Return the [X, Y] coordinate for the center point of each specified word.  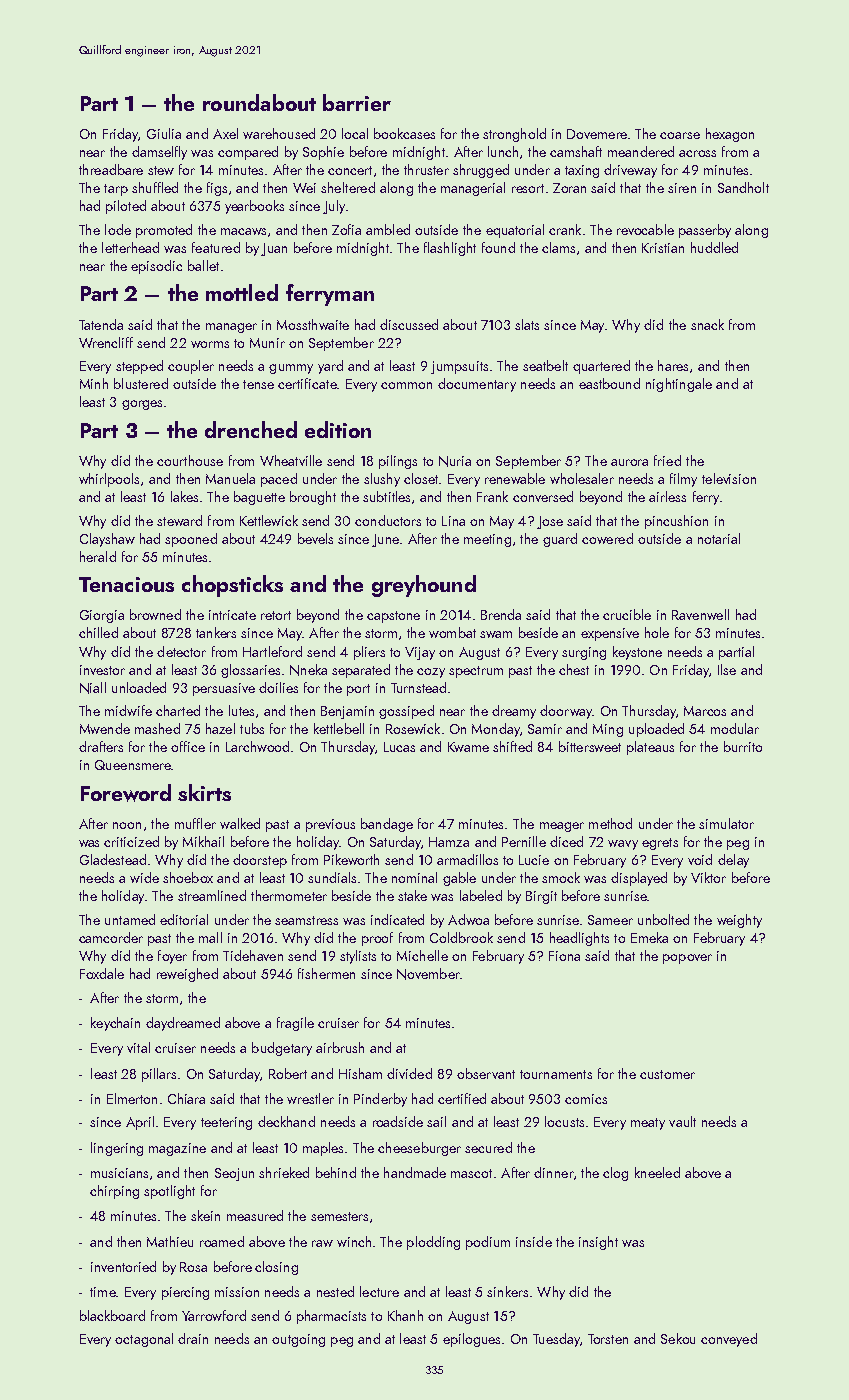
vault [682, 1121]
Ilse [727, 669]
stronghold [514, 135]
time [103, 1292]
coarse [680, 135]
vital [138, 1047]
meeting [487, 540]
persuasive [224, 689]
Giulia [164, 133]
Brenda [501, 614]
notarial [719, 538]
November [428, 974]
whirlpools [109, 480]
